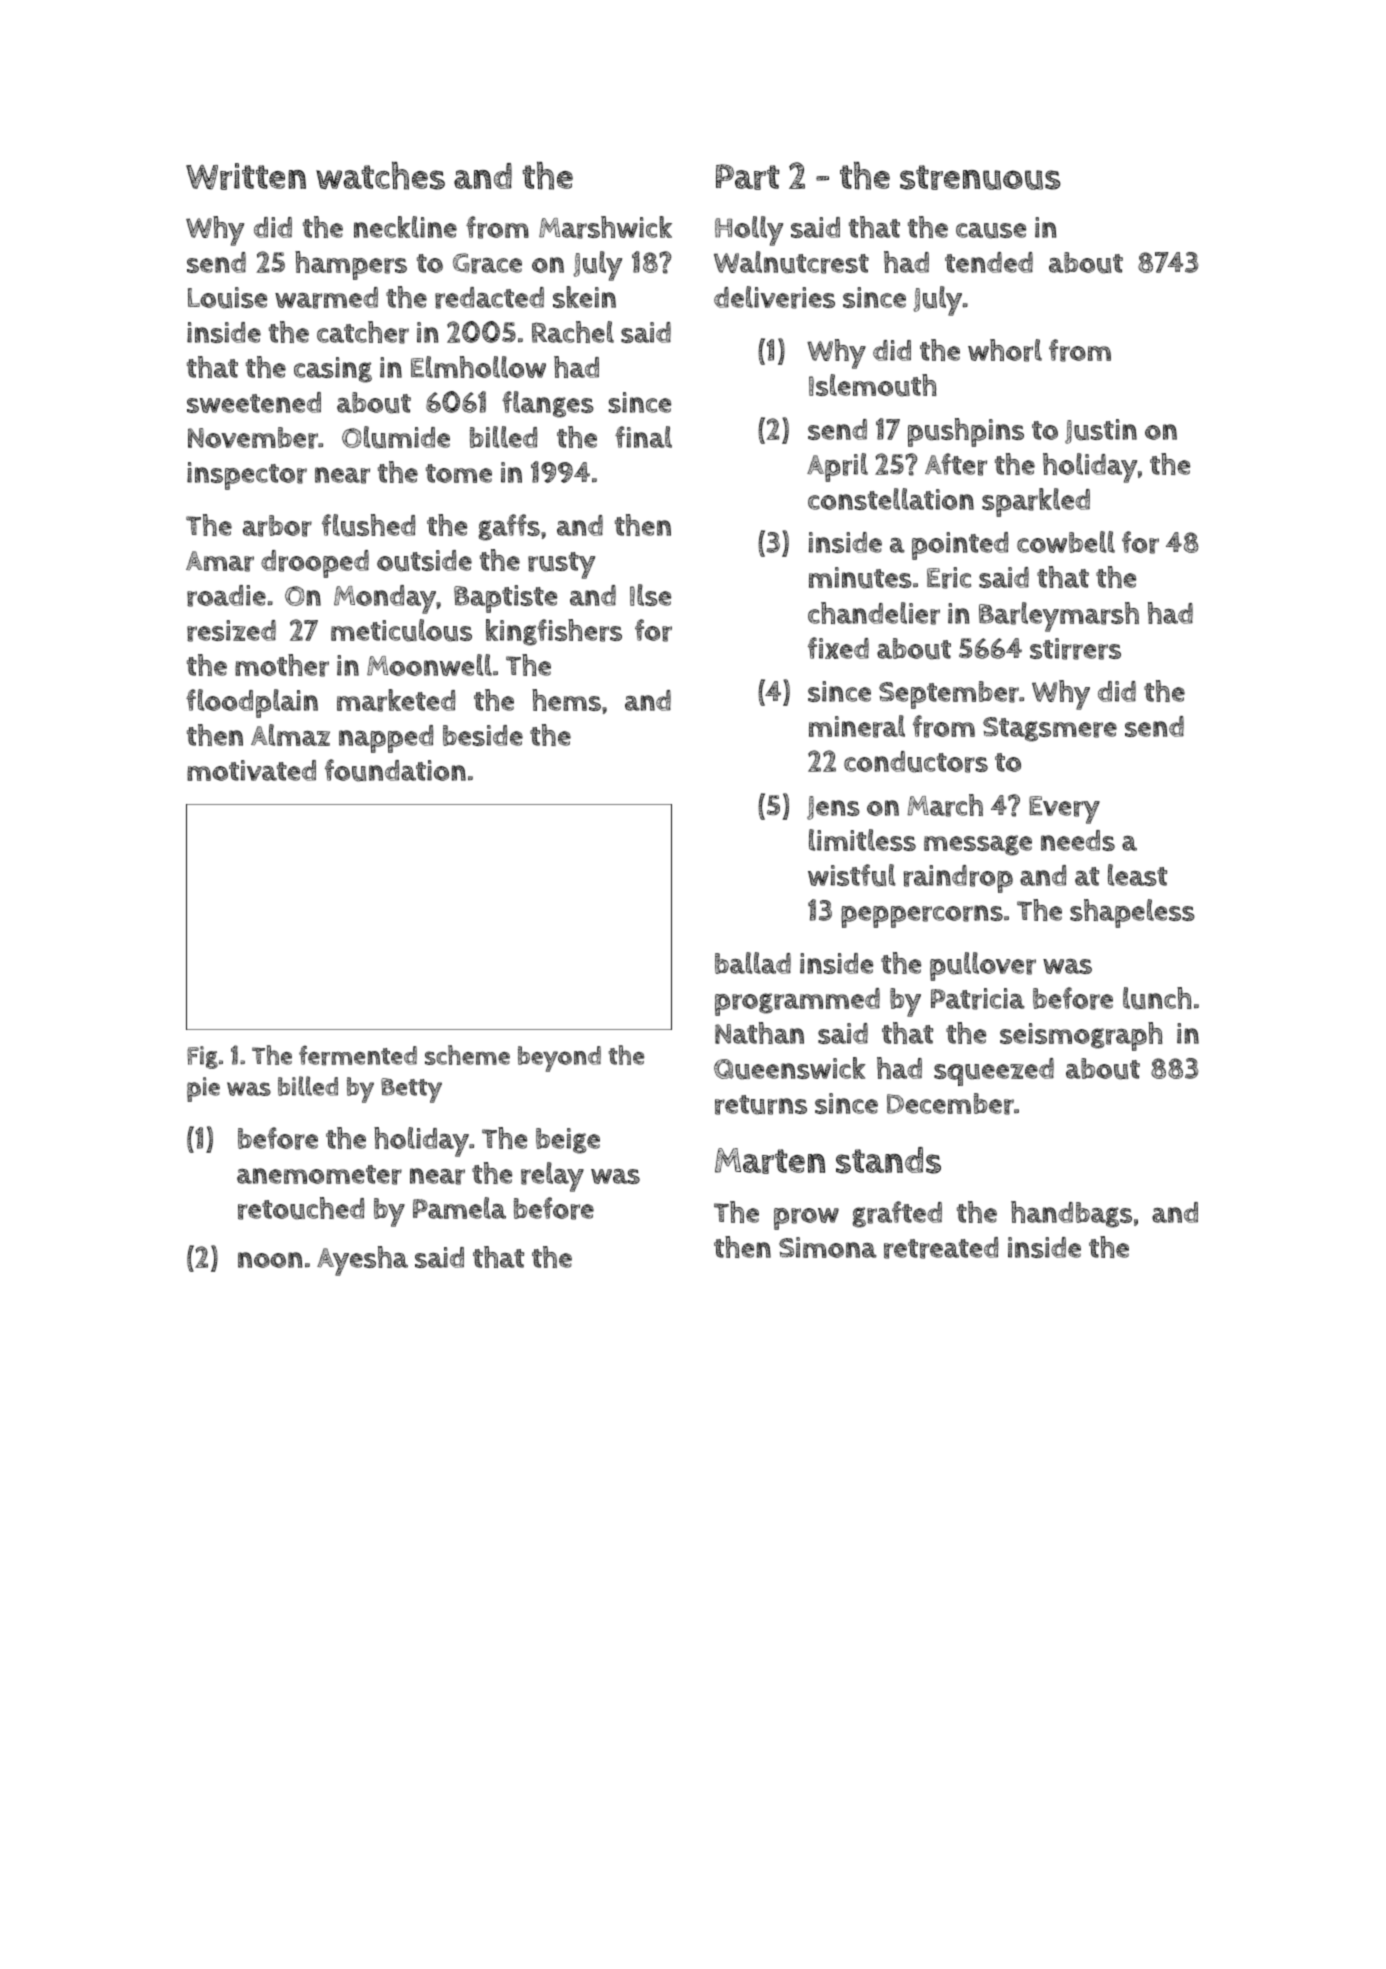  What do you see at coordinates (246, 176) in the page?
I see `Written` at bounding box center [246, 176].
